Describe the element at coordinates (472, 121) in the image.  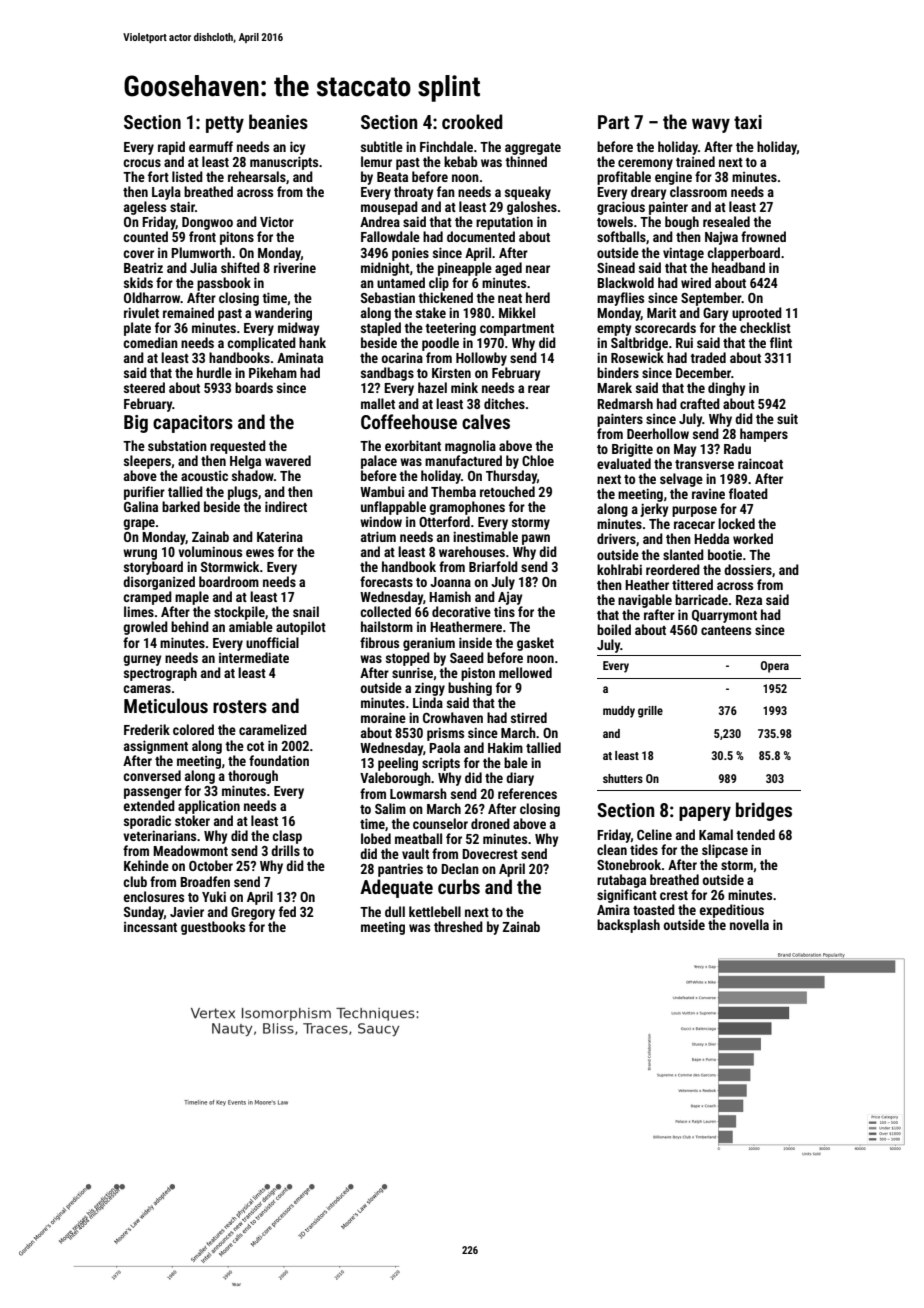
I see `crooked` at that location.
